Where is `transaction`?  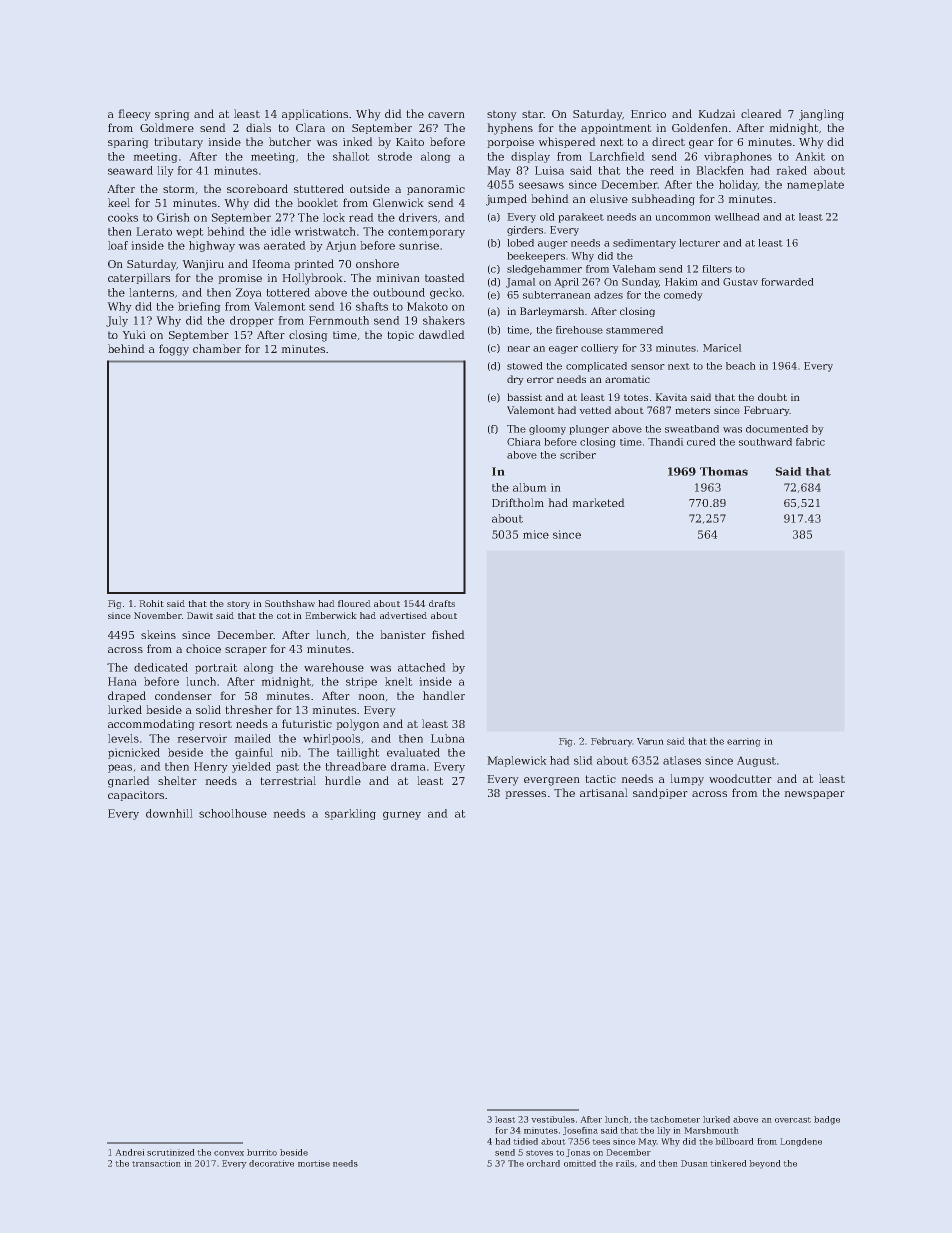
transaction is located at coordinates (156, 1163).
